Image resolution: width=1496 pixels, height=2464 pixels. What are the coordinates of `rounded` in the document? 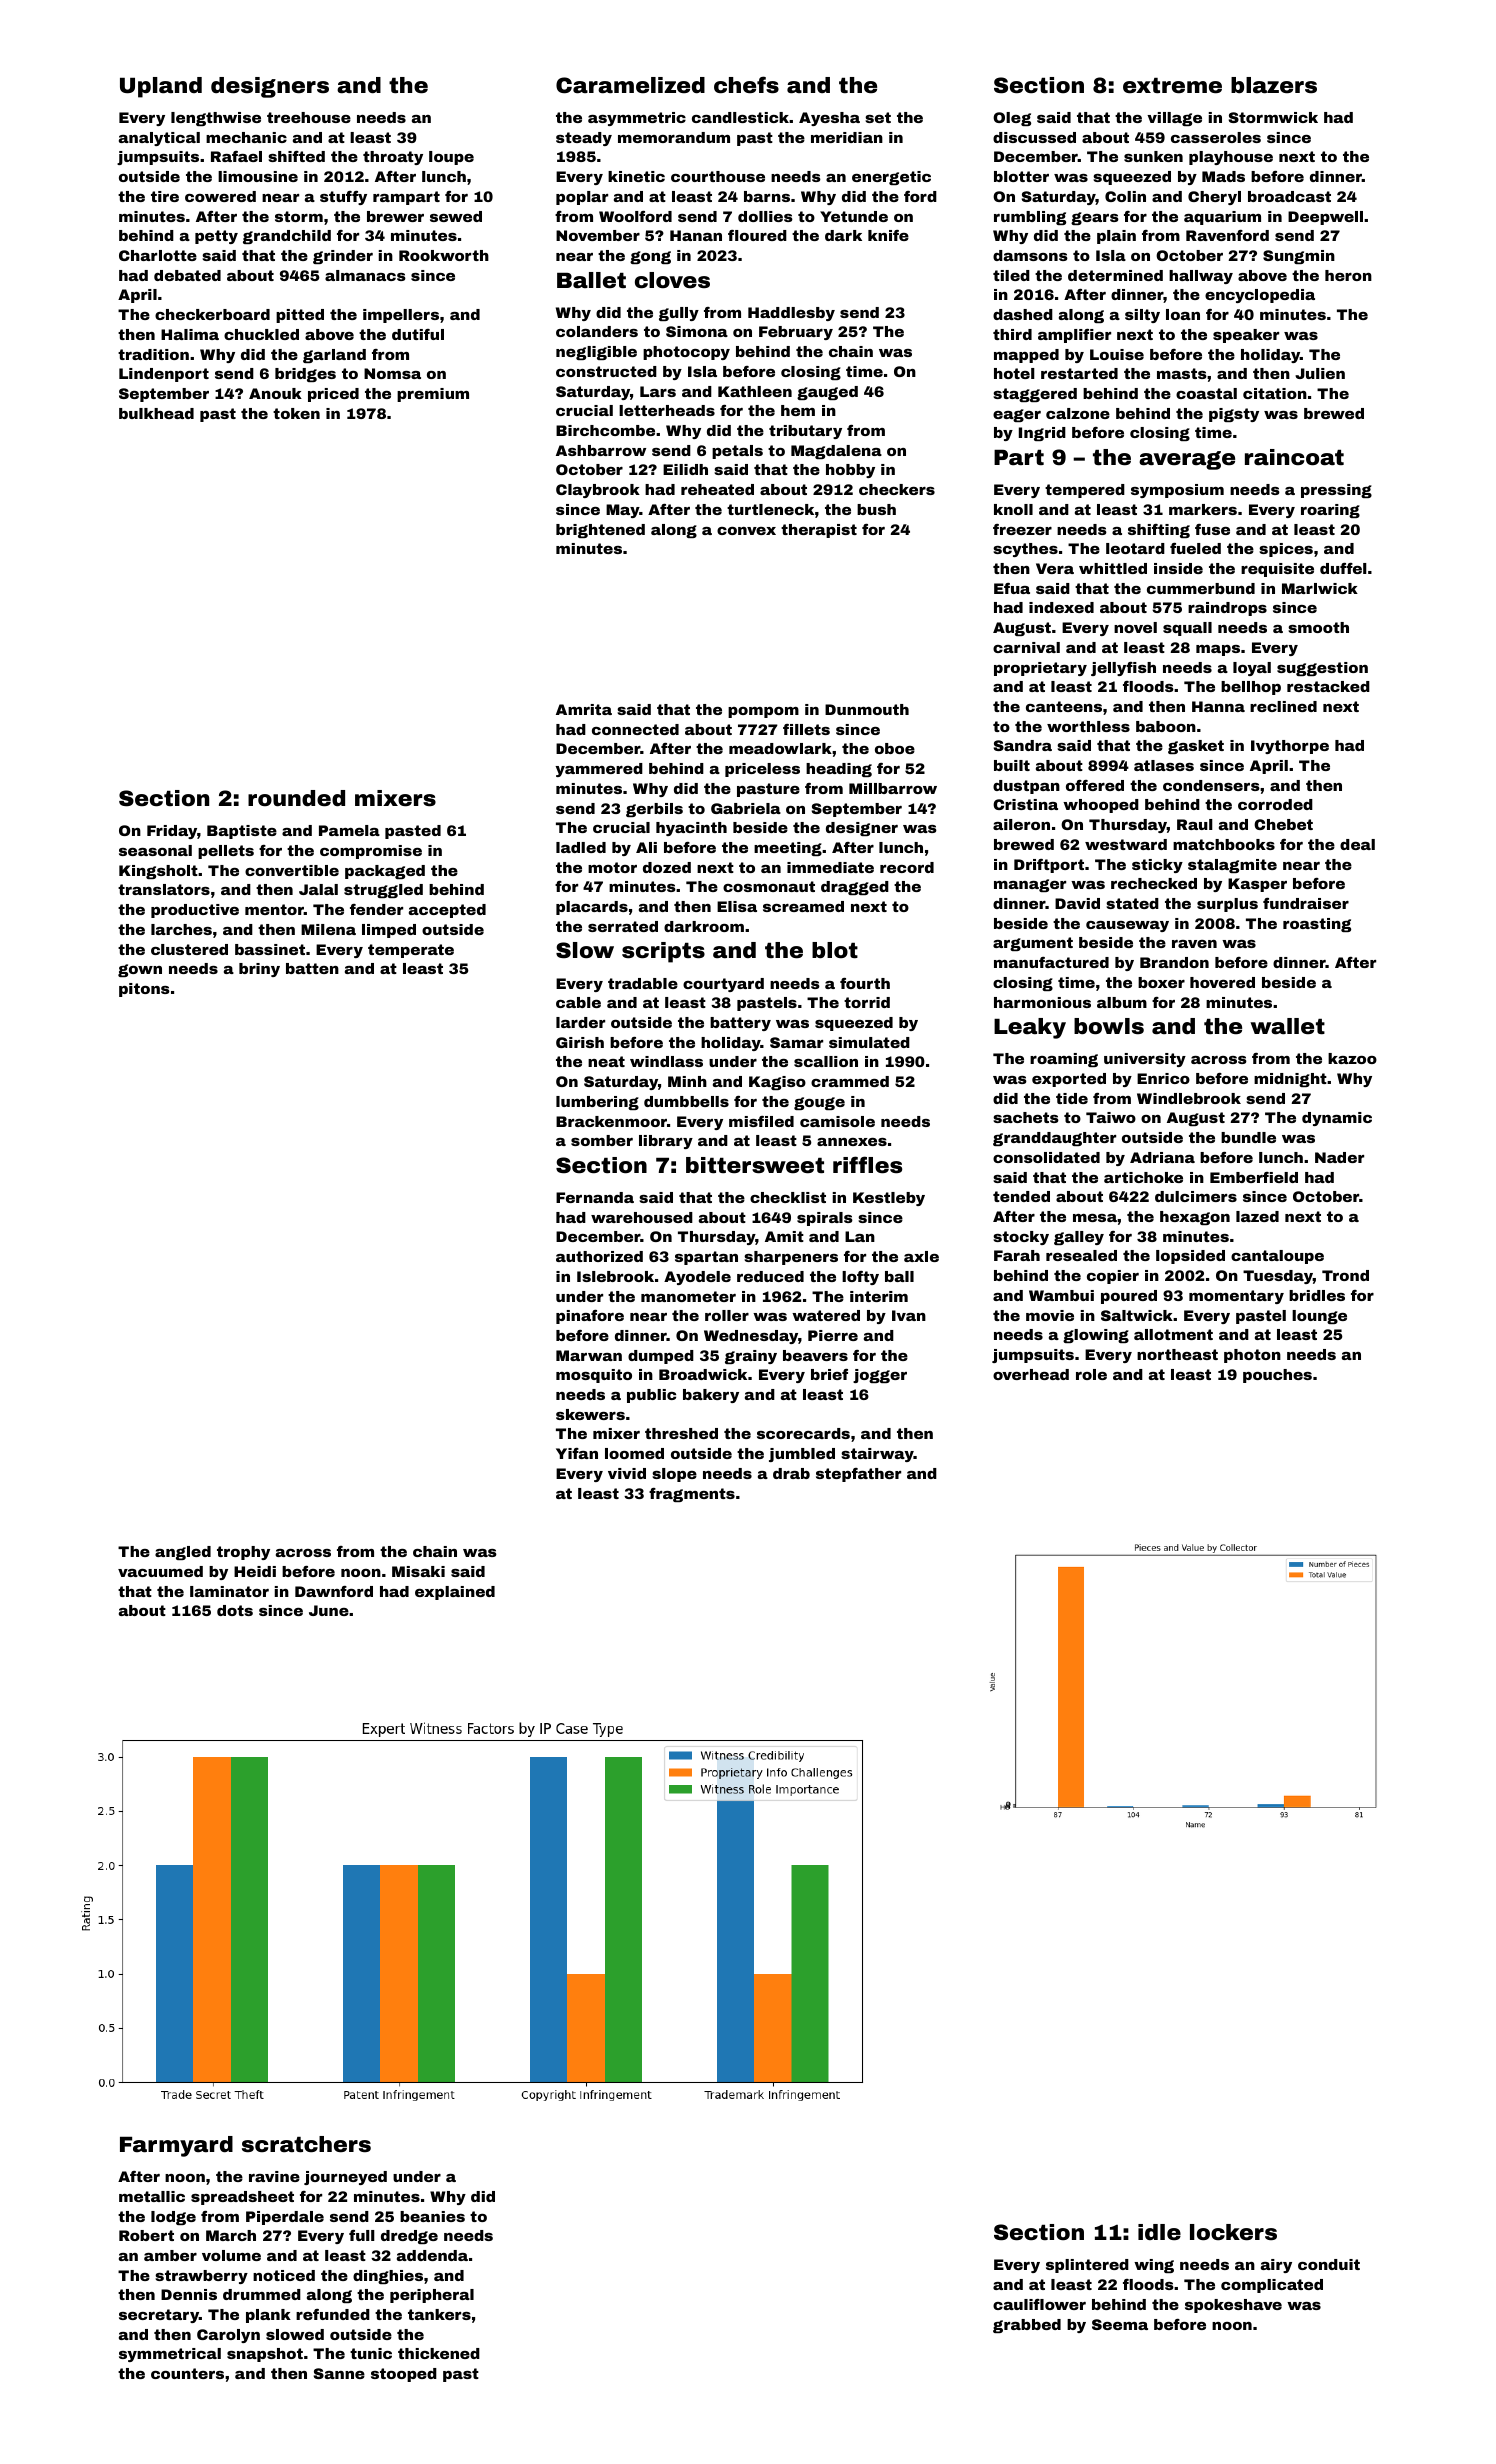 It's located at (296, 798).
